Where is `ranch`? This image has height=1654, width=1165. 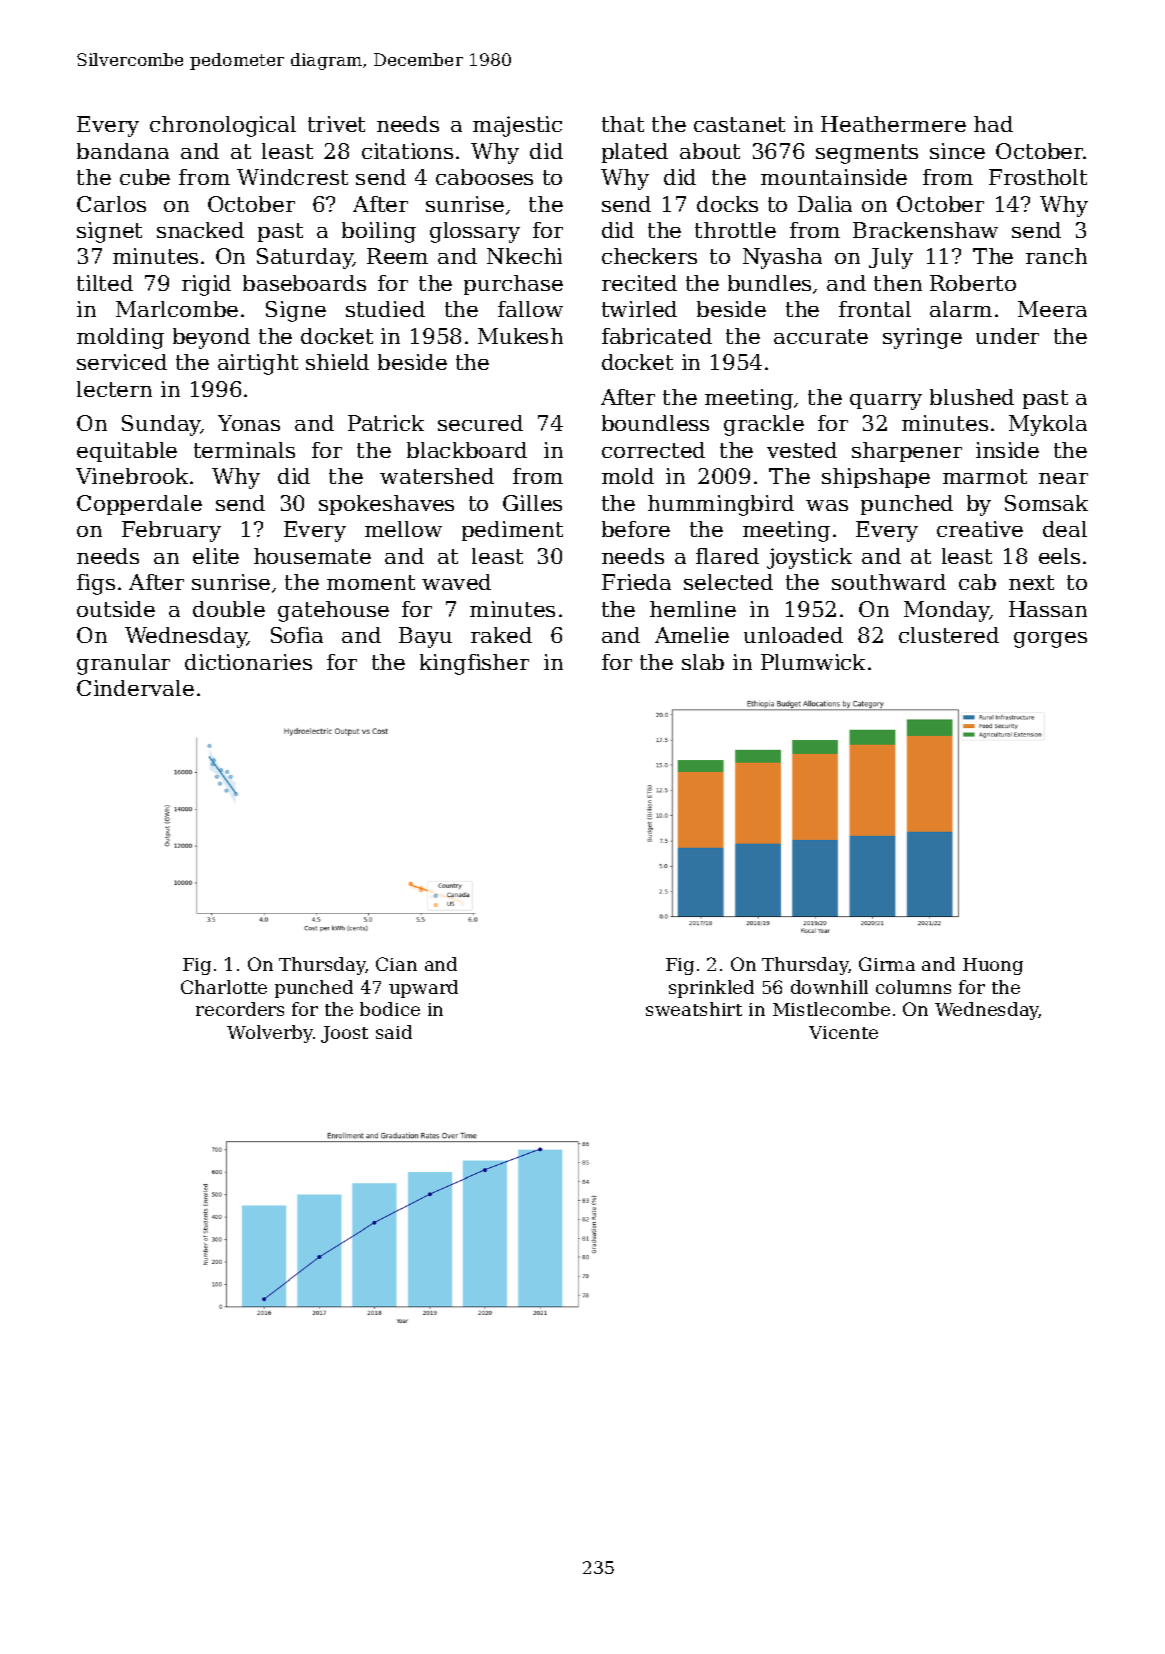 ranch is located at coordinates (1056, 256).
